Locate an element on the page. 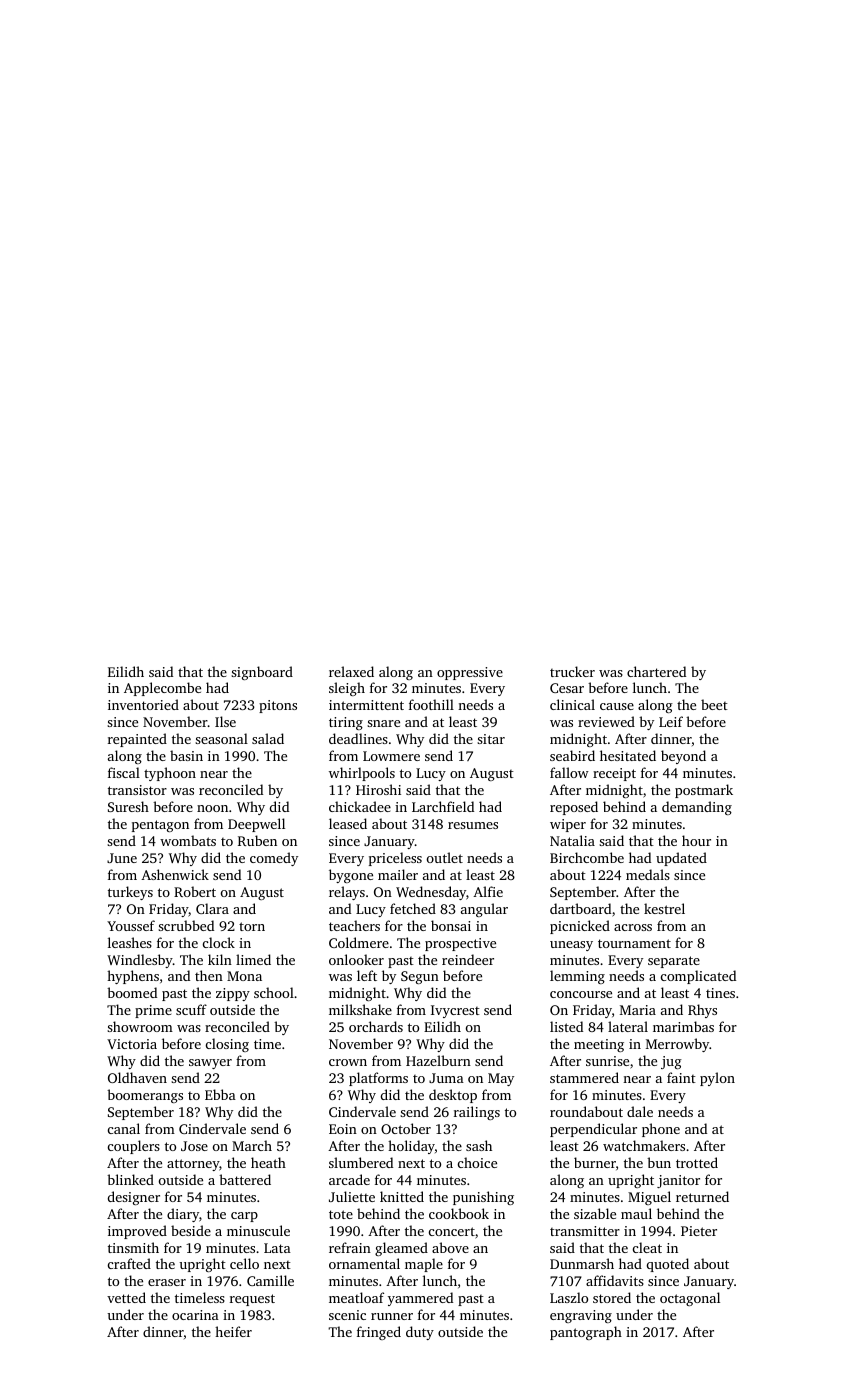  beside is located at coordinates (191, 1230).
